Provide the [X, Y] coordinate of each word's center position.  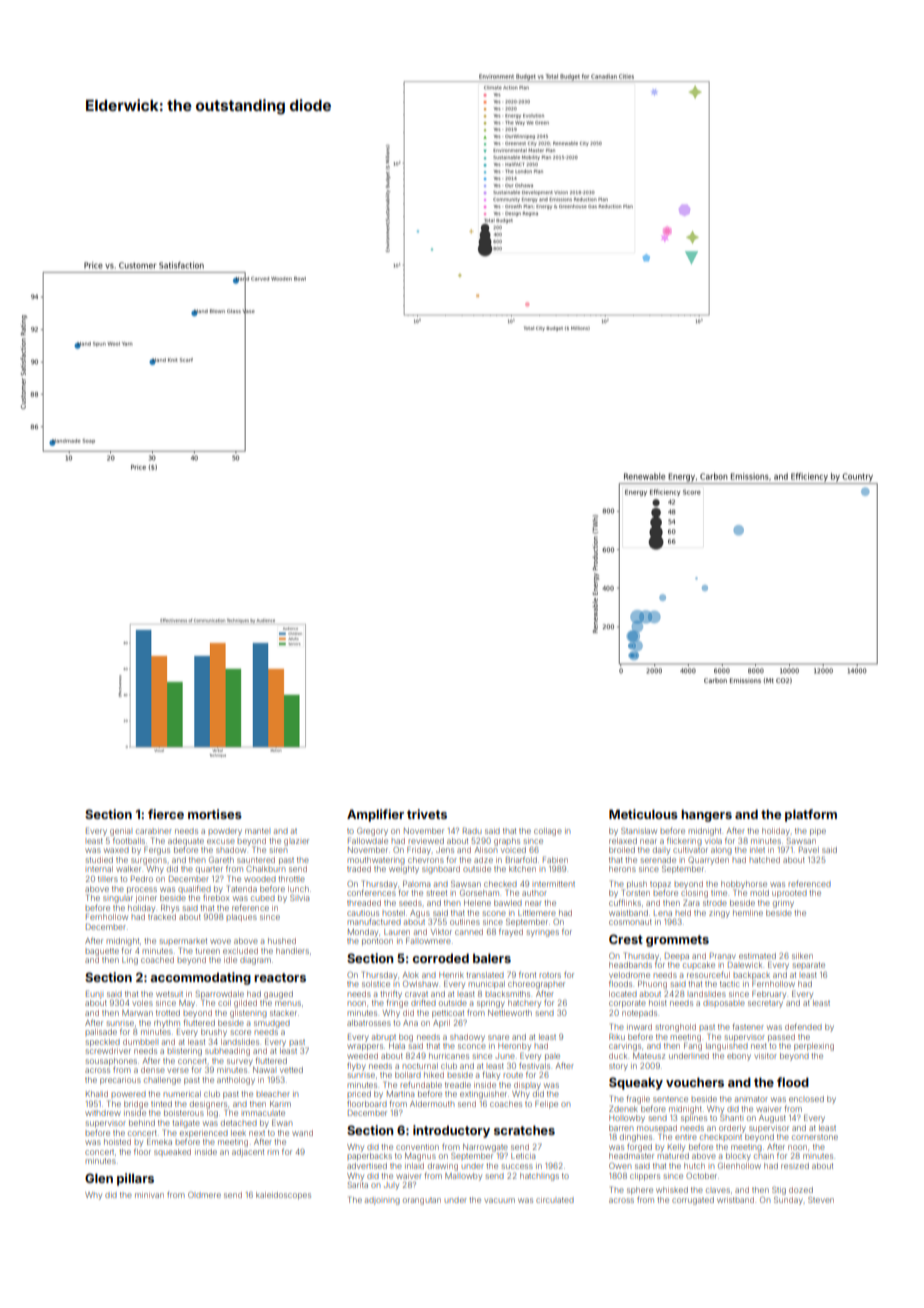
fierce [166, 814]
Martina [400, 1094]
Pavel [809, 850]
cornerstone [815, 1137]
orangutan [422, 1201]
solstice [376, 984]
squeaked [172, 1152]
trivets [427, 814]
